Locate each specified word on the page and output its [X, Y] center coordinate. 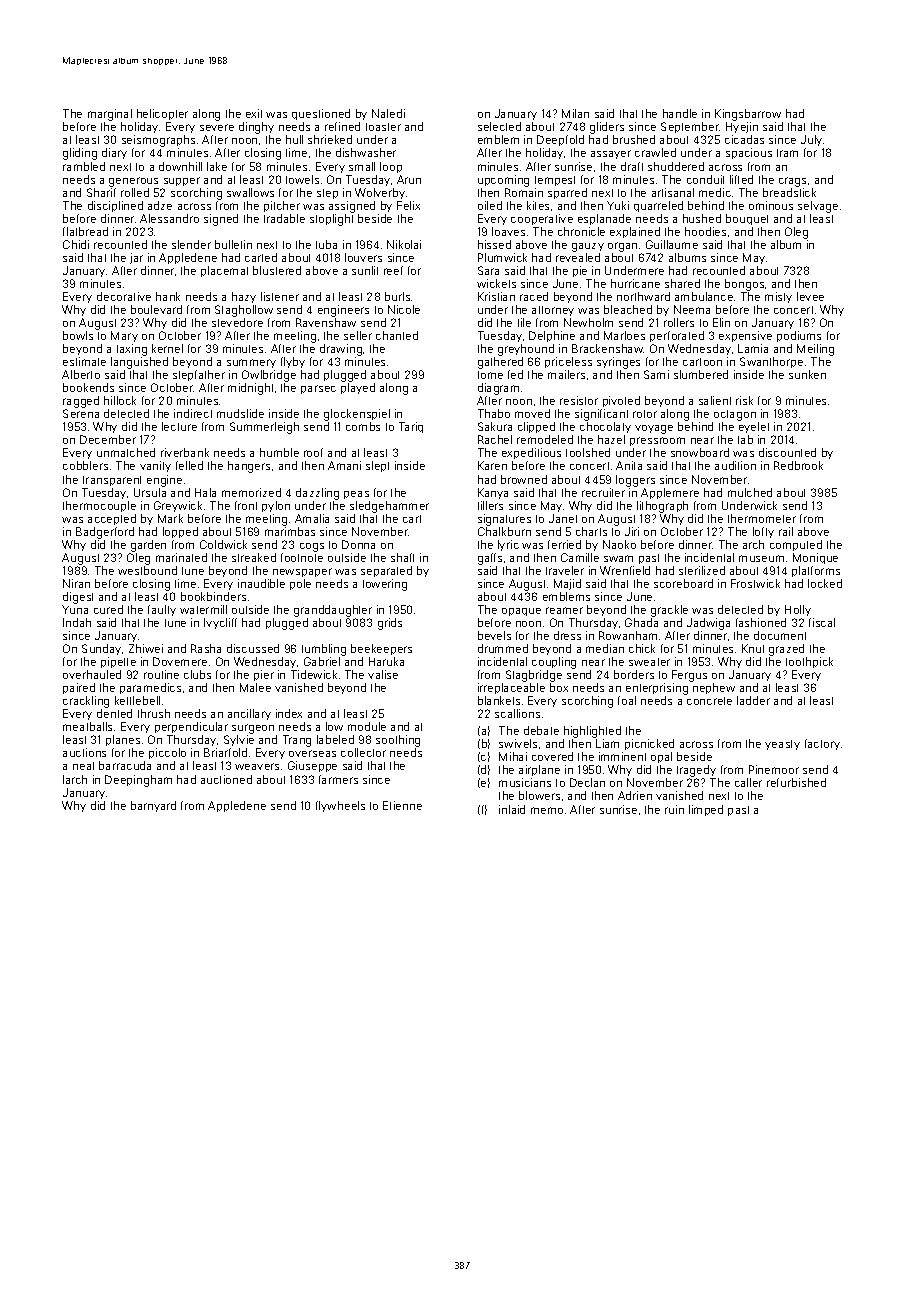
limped [706, 810]
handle [680, 113]
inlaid [512, 809]
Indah [77, 622]
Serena [81, 413]
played [358, 388]
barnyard [153, 806]
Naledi [388, 113]
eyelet [754, 427]
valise [383, 674]
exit [254, 113]
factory [822, 744]
